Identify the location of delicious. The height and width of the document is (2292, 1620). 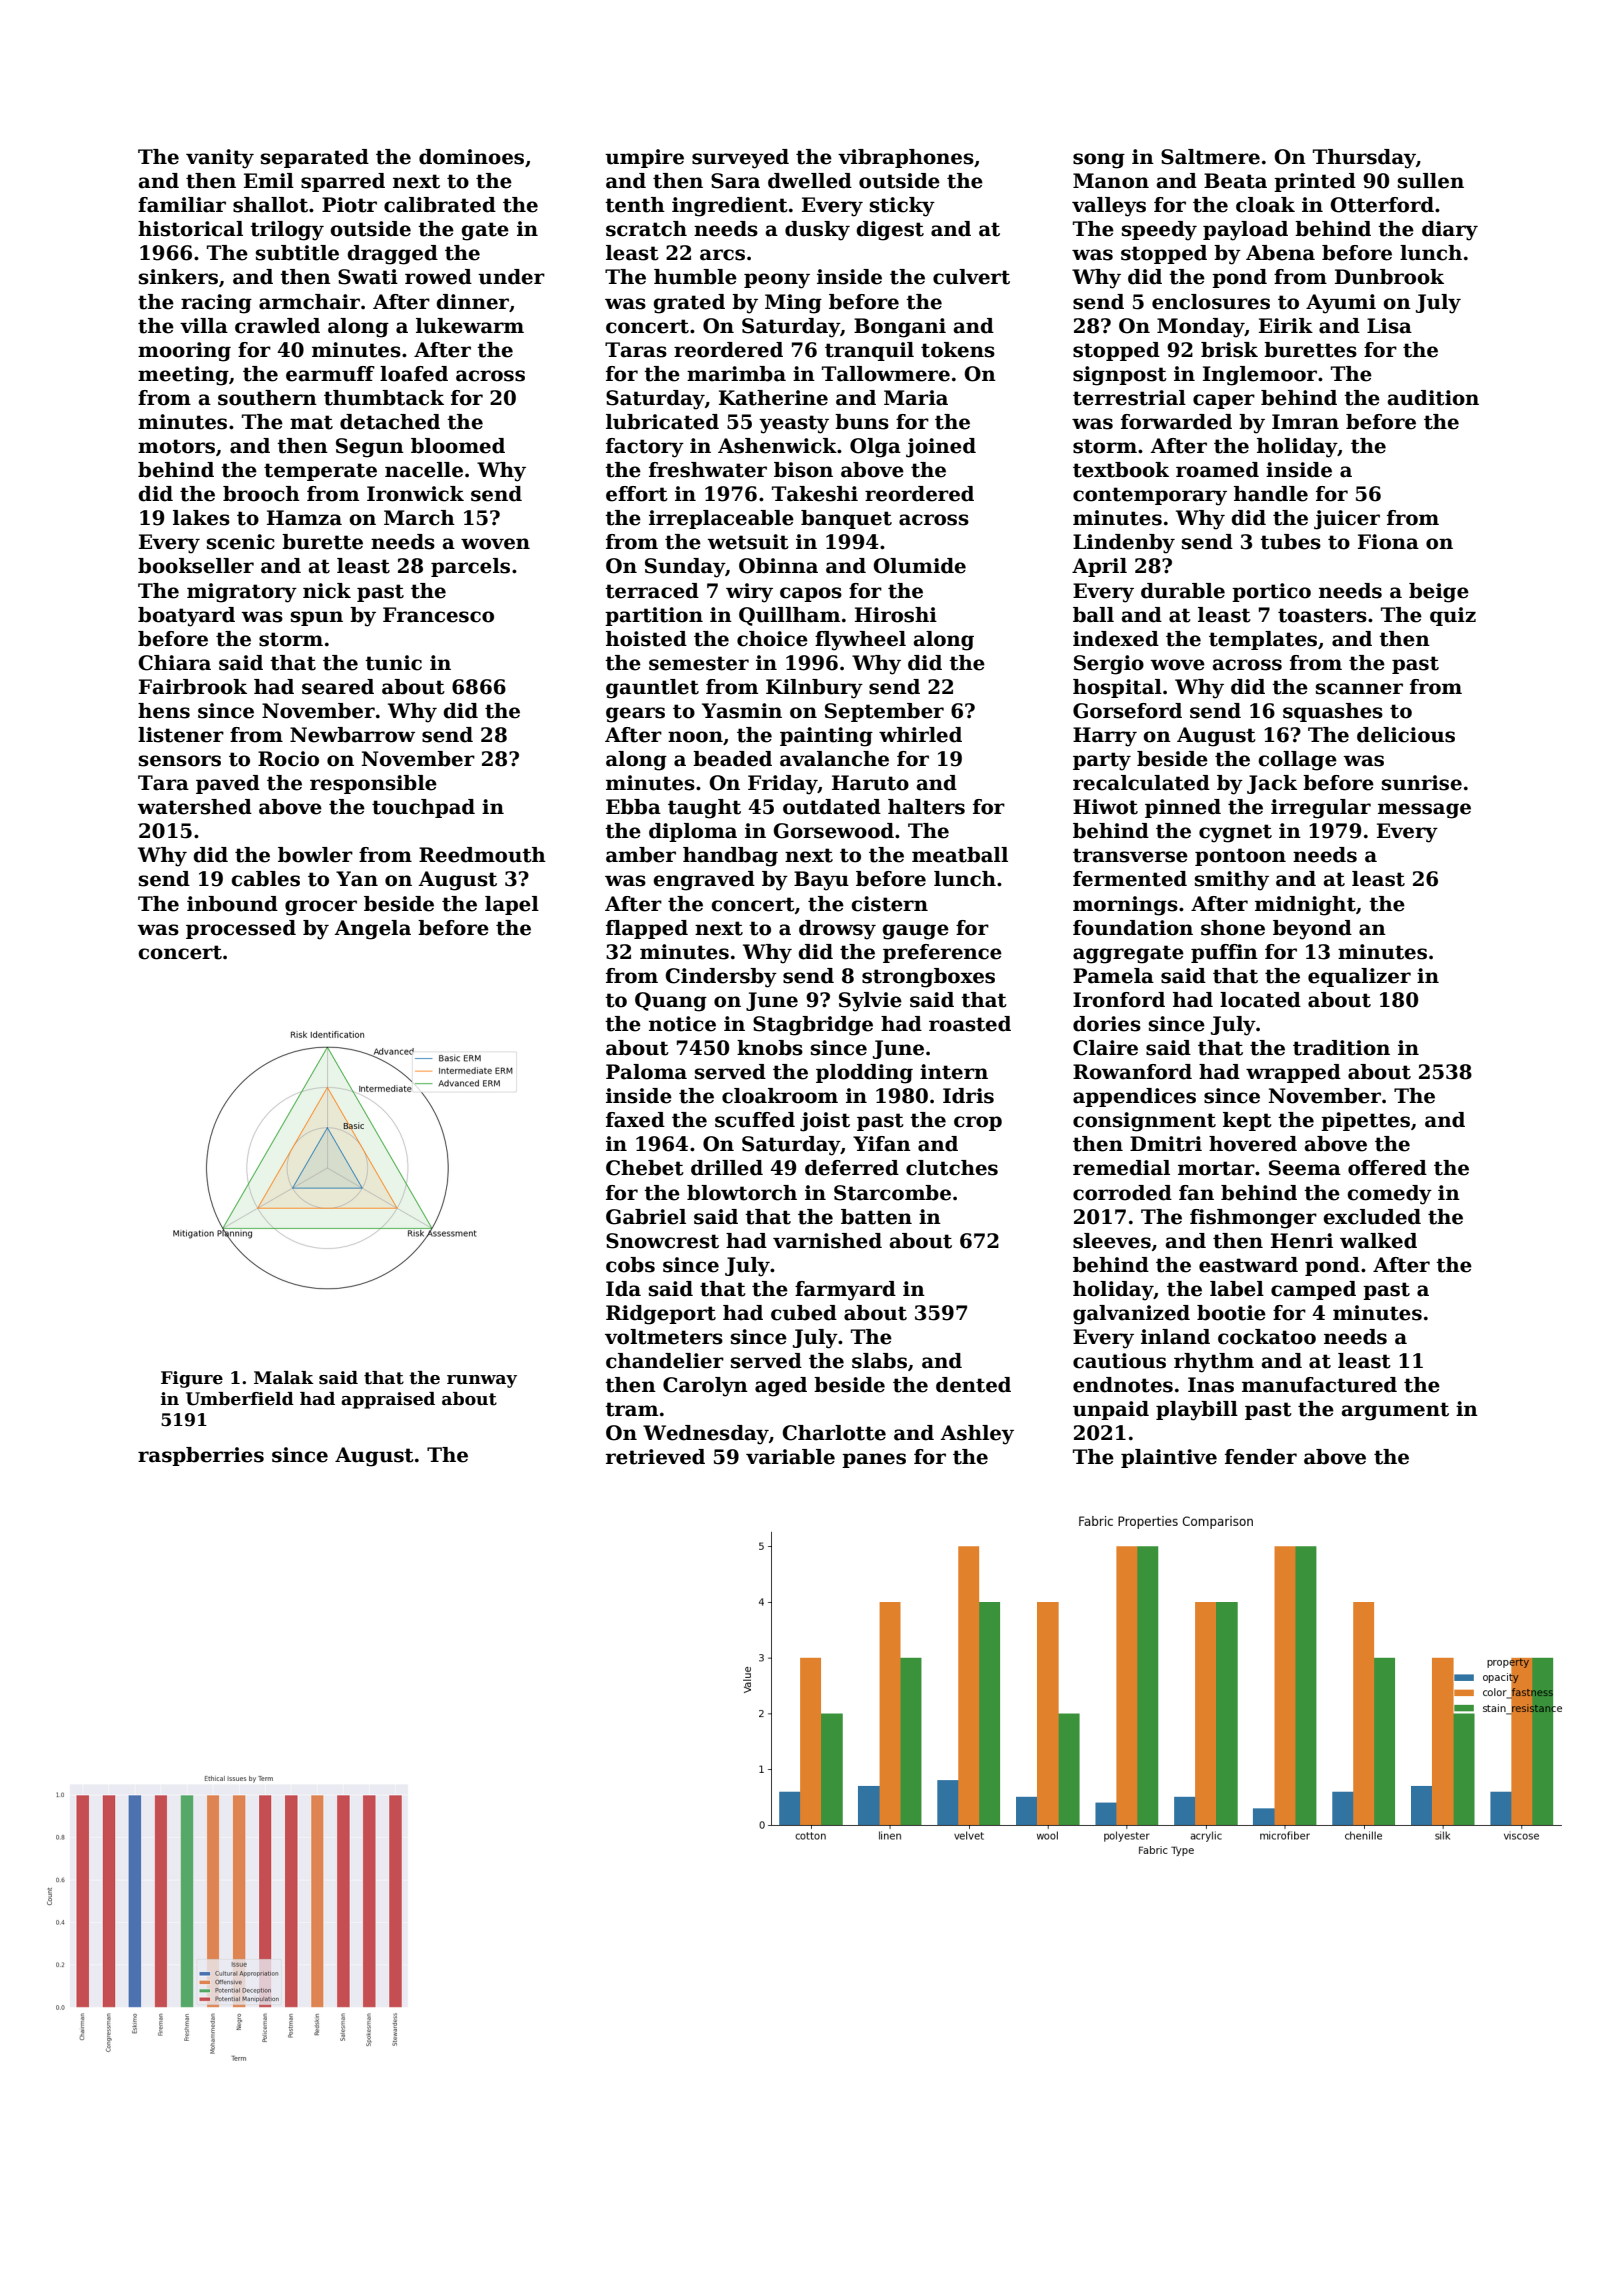
(1406, 735).
